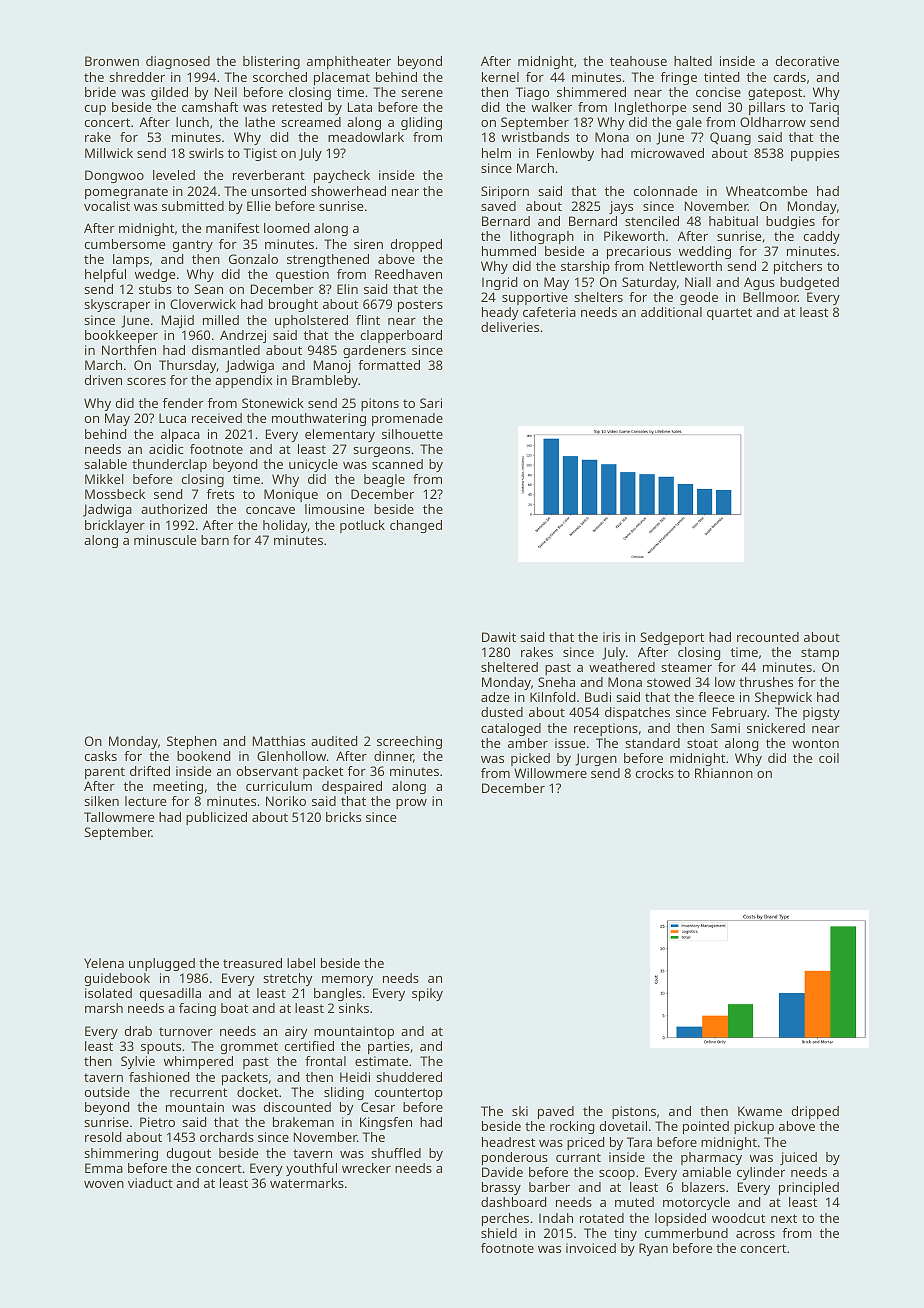 The width and height of the document is (924, 1308). Describe the element at coordinates (307, 1183) in the document. I see `watermarks` at that location.
